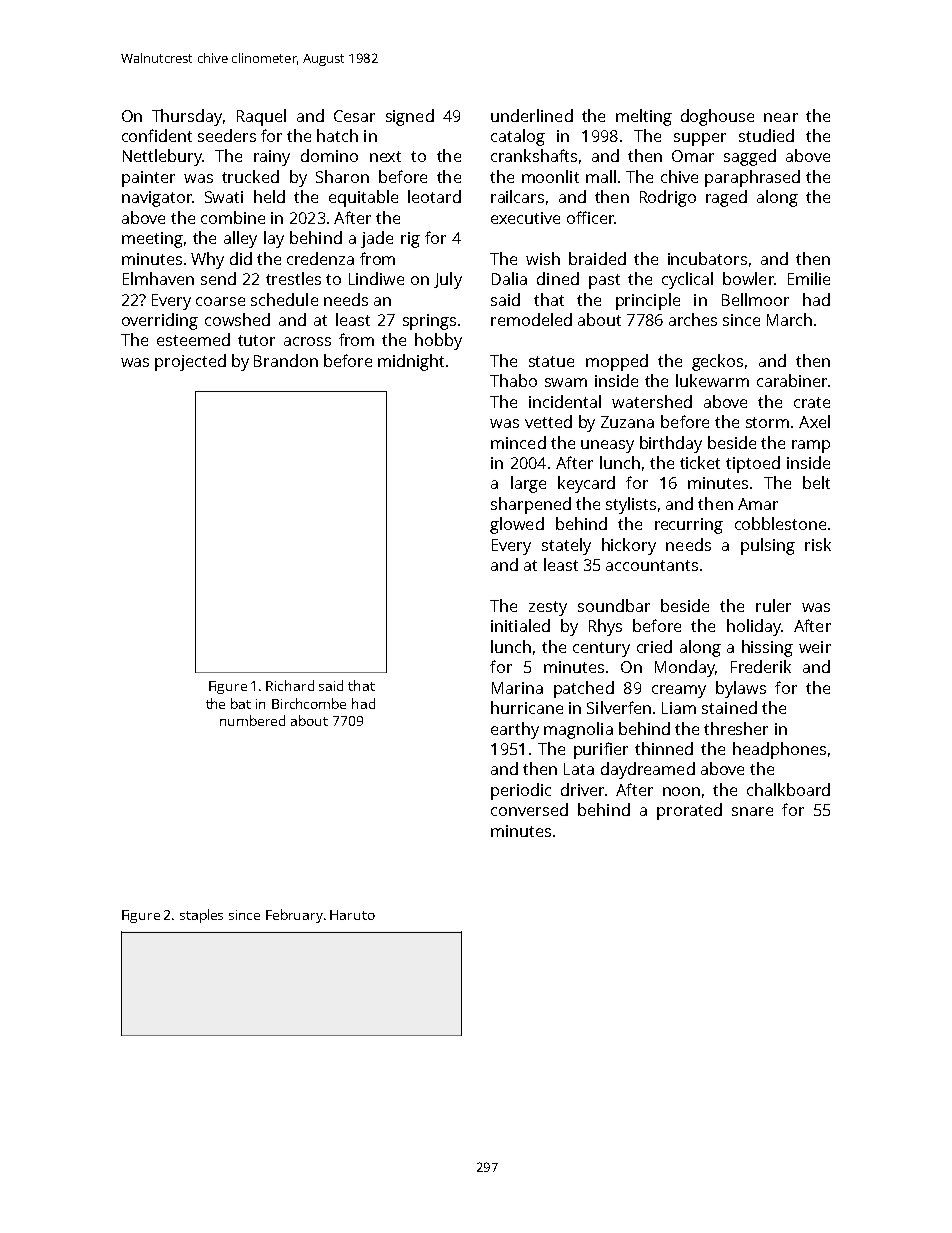 The width and height of the screenshot is (952, 1233). I want to click on meeting, so click(152, 240).
